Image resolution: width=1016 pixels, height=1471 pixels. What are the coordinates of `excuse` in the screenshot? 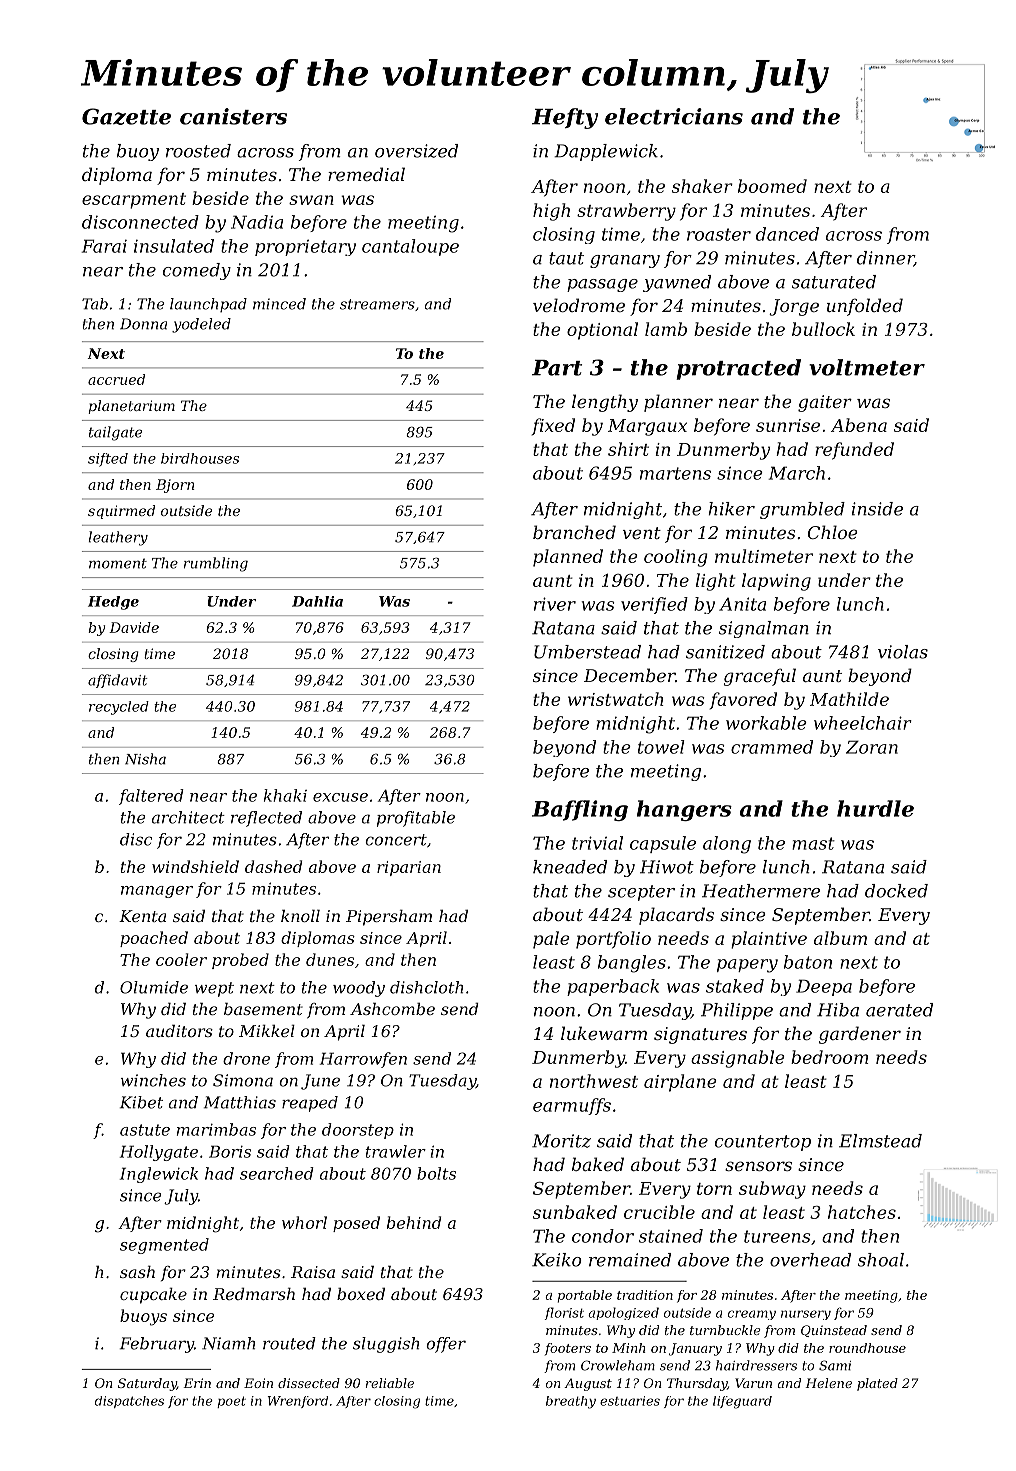 It's located at (340, 797).
